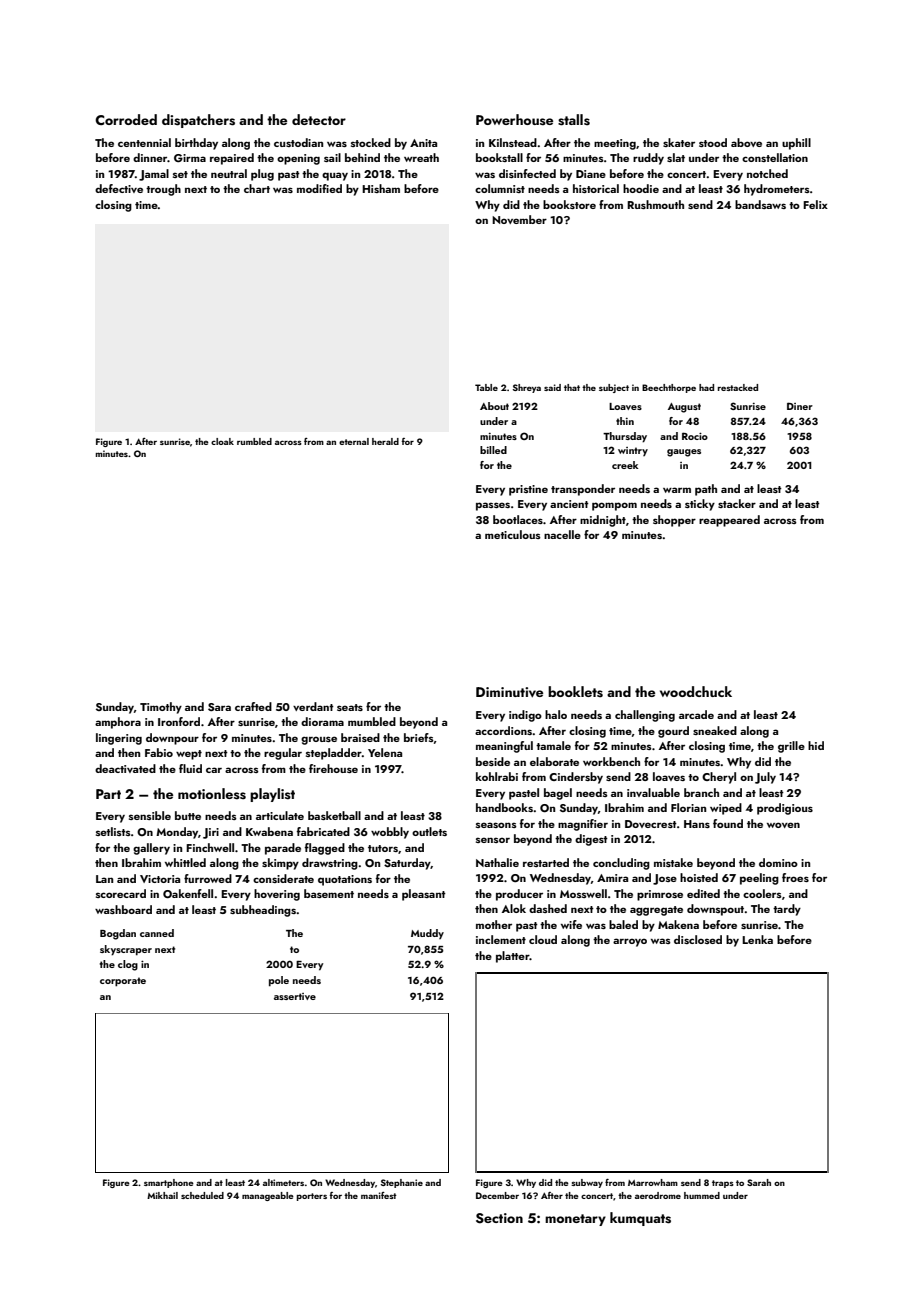 The width and height of the document is (924, 1308). I want to click on kumquats, so click(640, 1219).
